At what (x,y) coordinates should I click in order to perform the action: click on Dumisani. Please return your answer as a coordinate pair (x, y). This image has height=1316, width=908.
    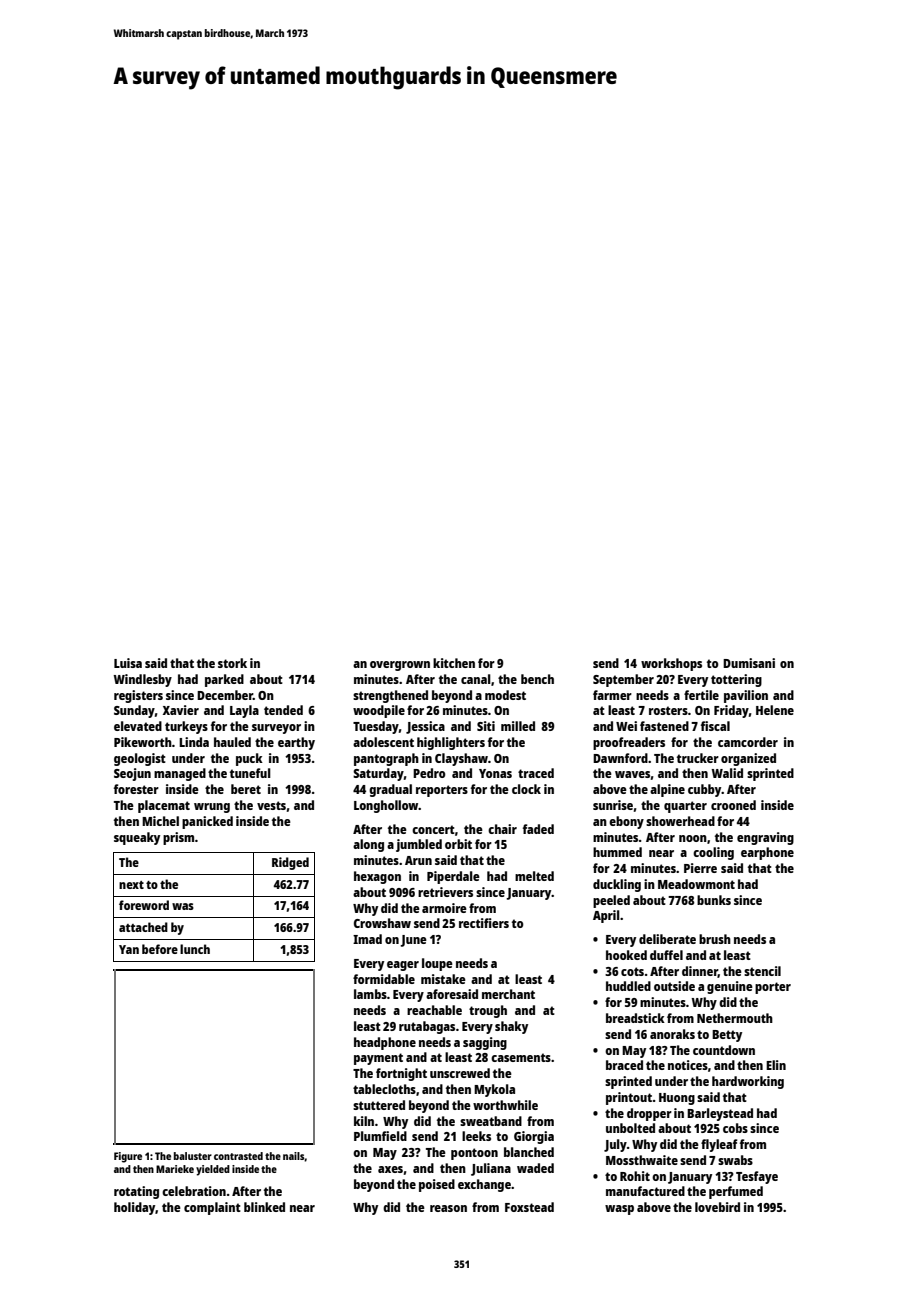
    Looking at the image, I should click on (749, 663).
